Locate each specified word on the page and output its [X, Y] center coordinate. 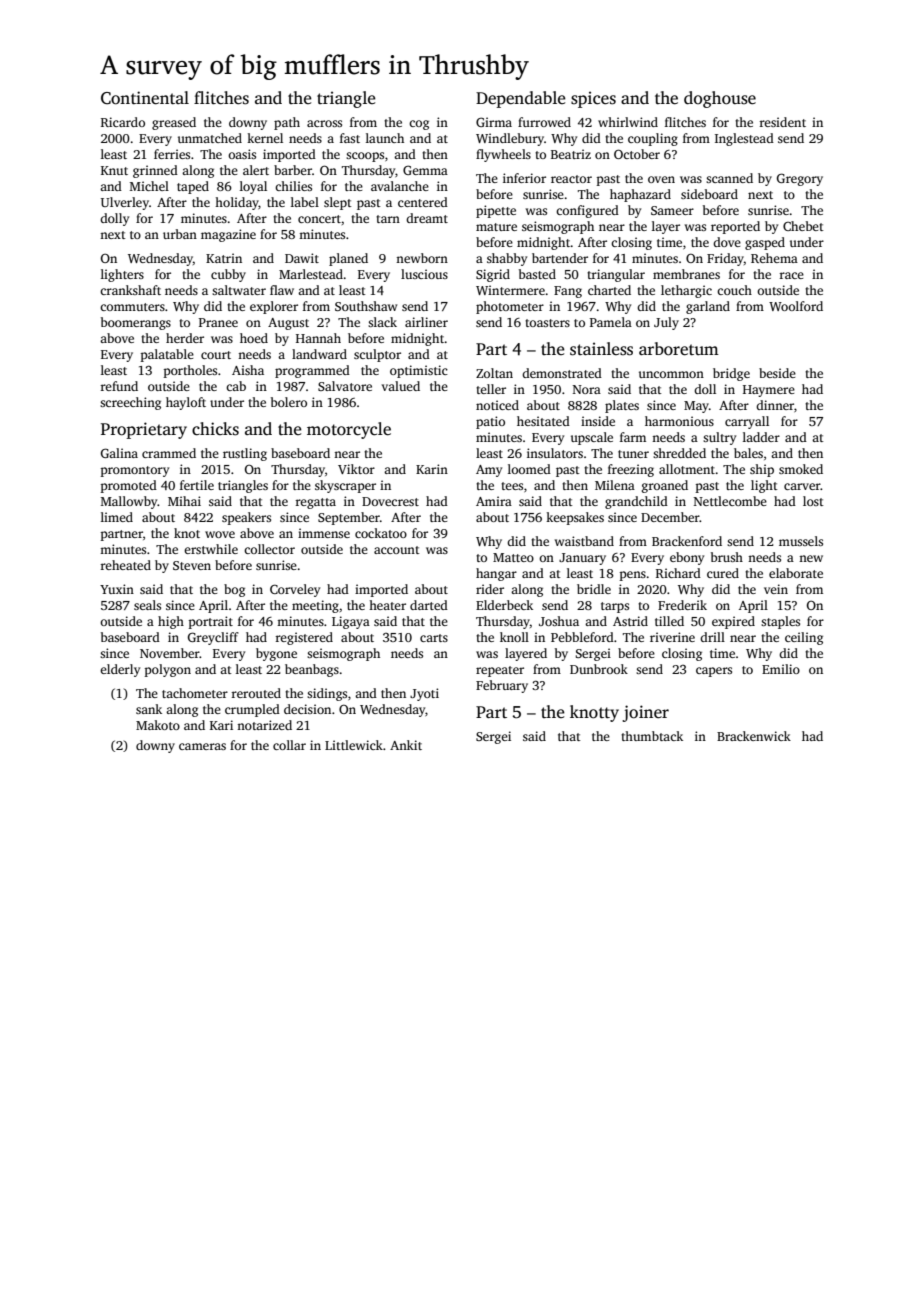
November [170, 653]
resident [782, 122]
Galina [119, 453]
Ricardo [123, 122]
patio [490, 422]
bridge [731, 374]
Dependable [521, 99]
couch [734, 290]
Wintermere [510, 290]
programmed [312, 371]
